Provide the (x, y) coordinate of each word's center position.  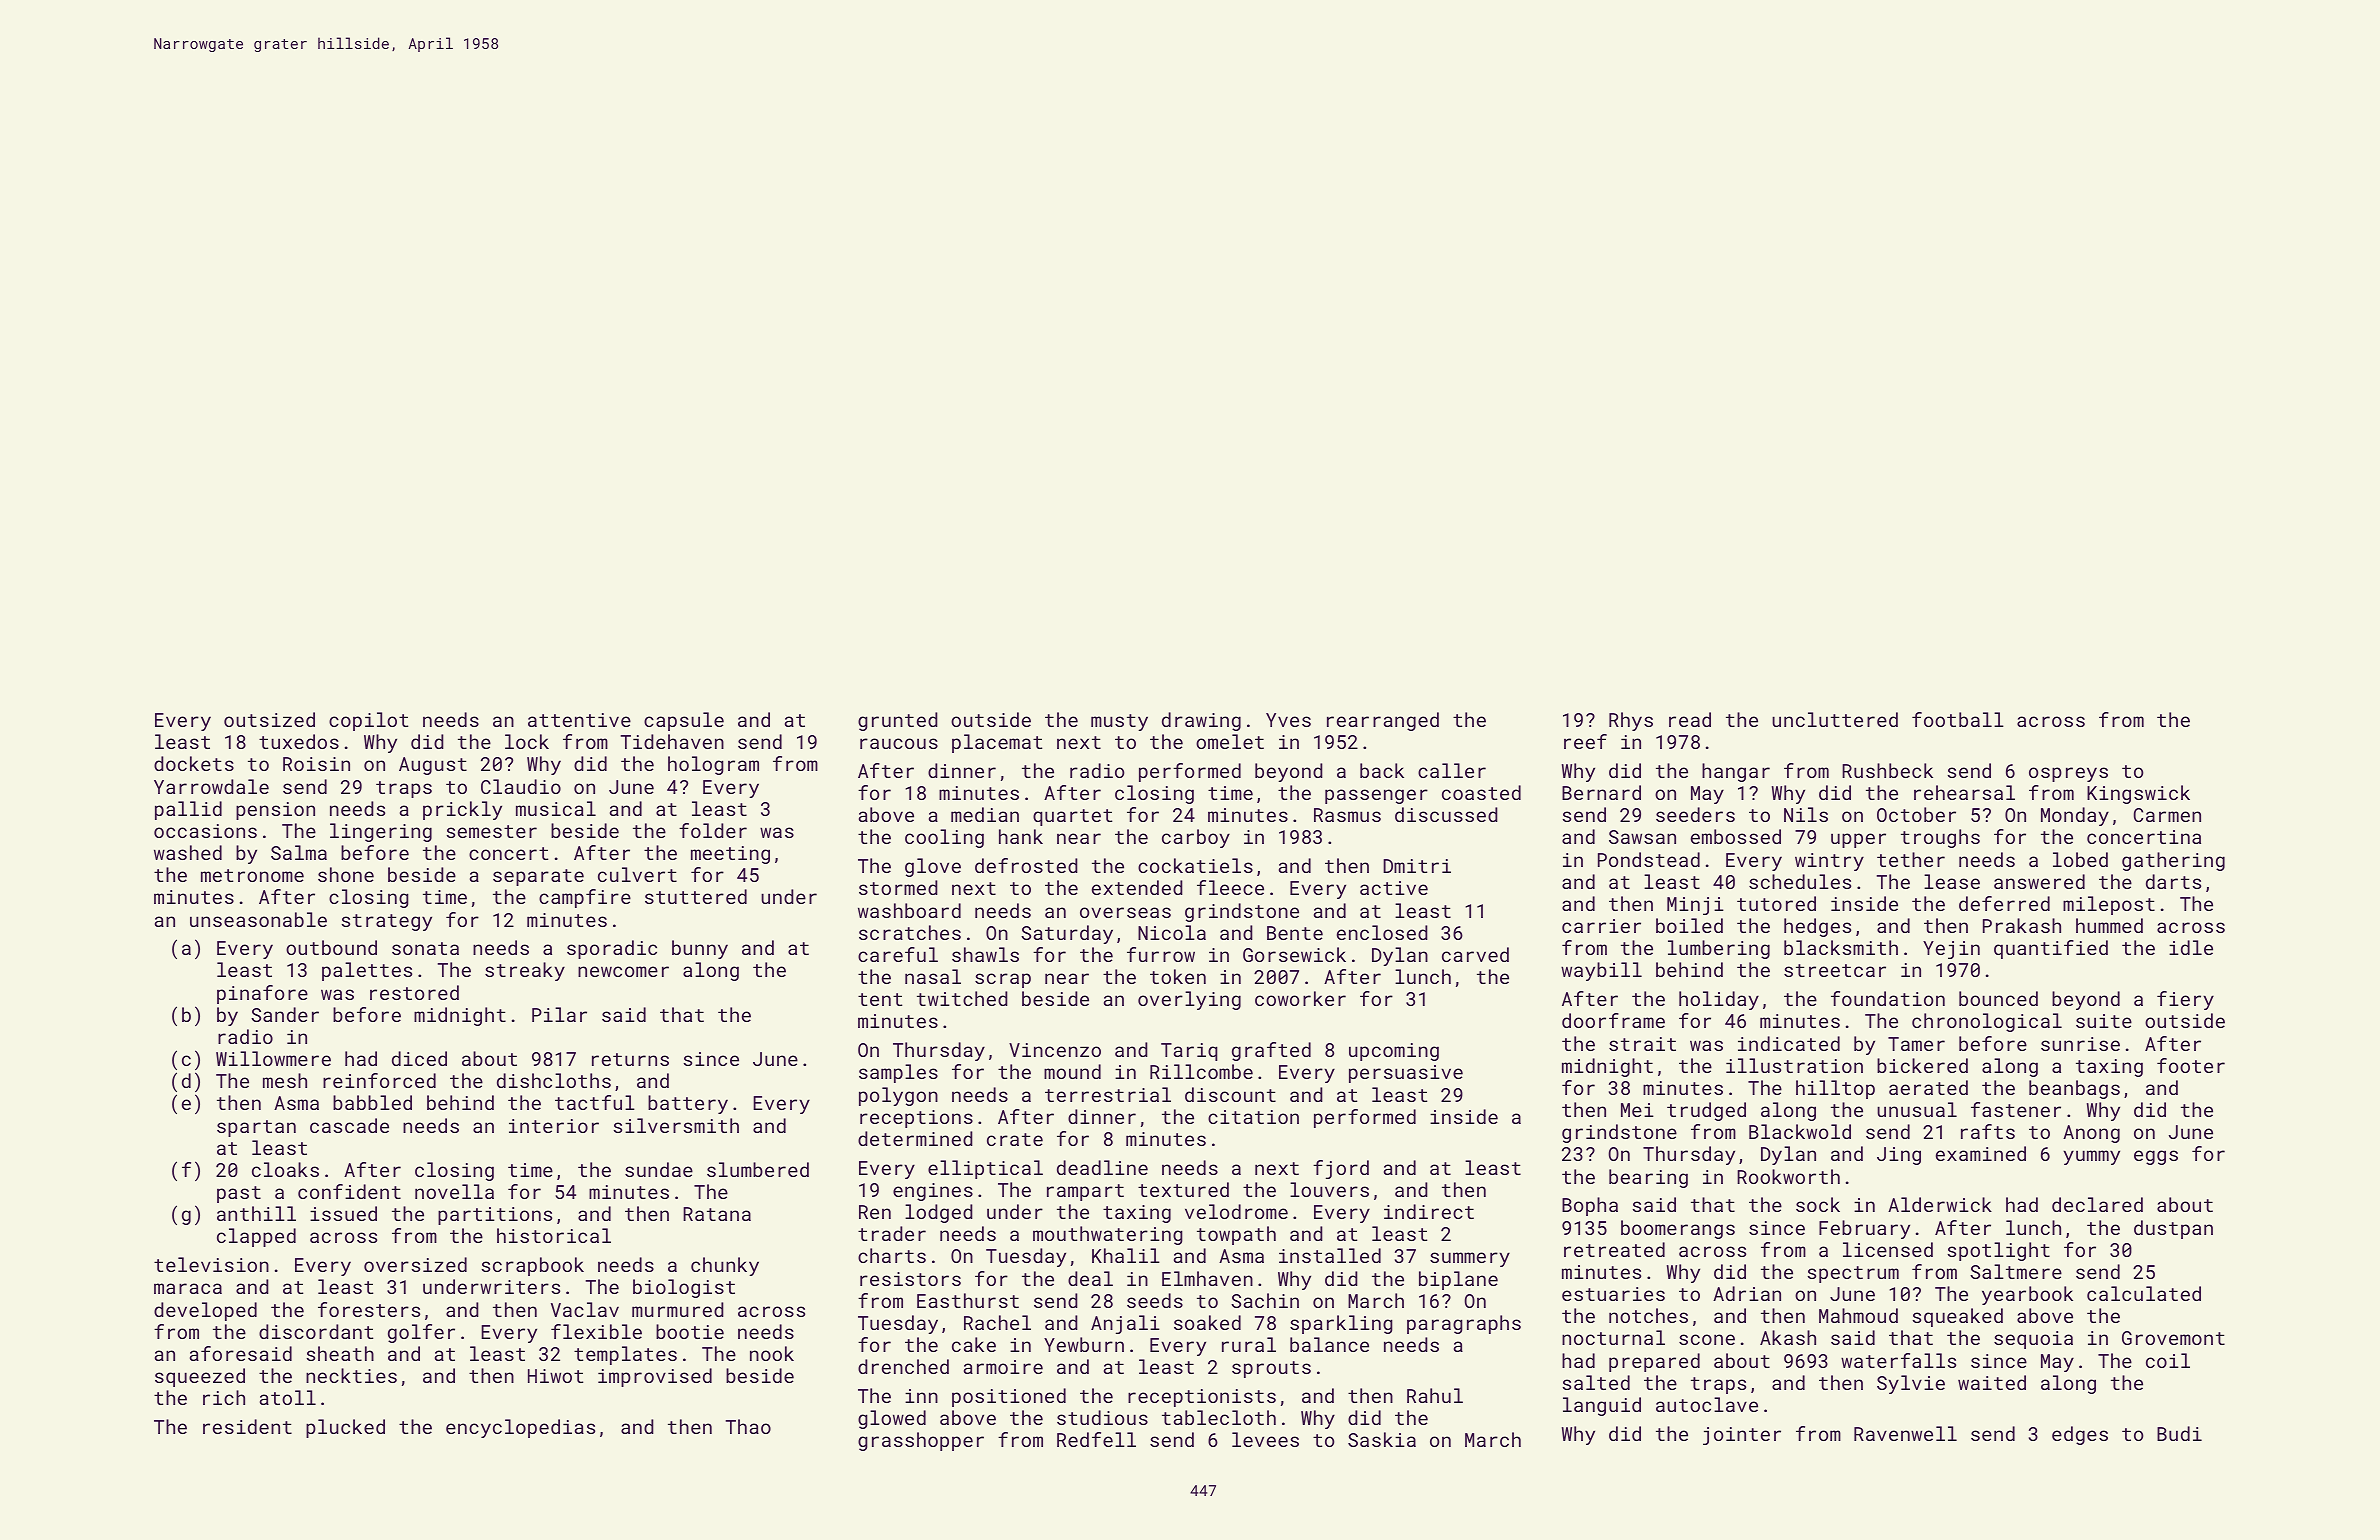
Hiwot (555, 1376)
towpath (1236, 1235)
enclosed (1382, 932)
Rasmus (1347, 815)
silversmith (676, 1125)
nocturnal (1613, 1337)
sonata (425, 948)
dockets (194, 763)
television (211, 1264)
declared (2097, 1204)
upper (1858, 840)
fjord (1341, 1169)
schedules (1800, 881)
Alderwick (1940, 1204)
